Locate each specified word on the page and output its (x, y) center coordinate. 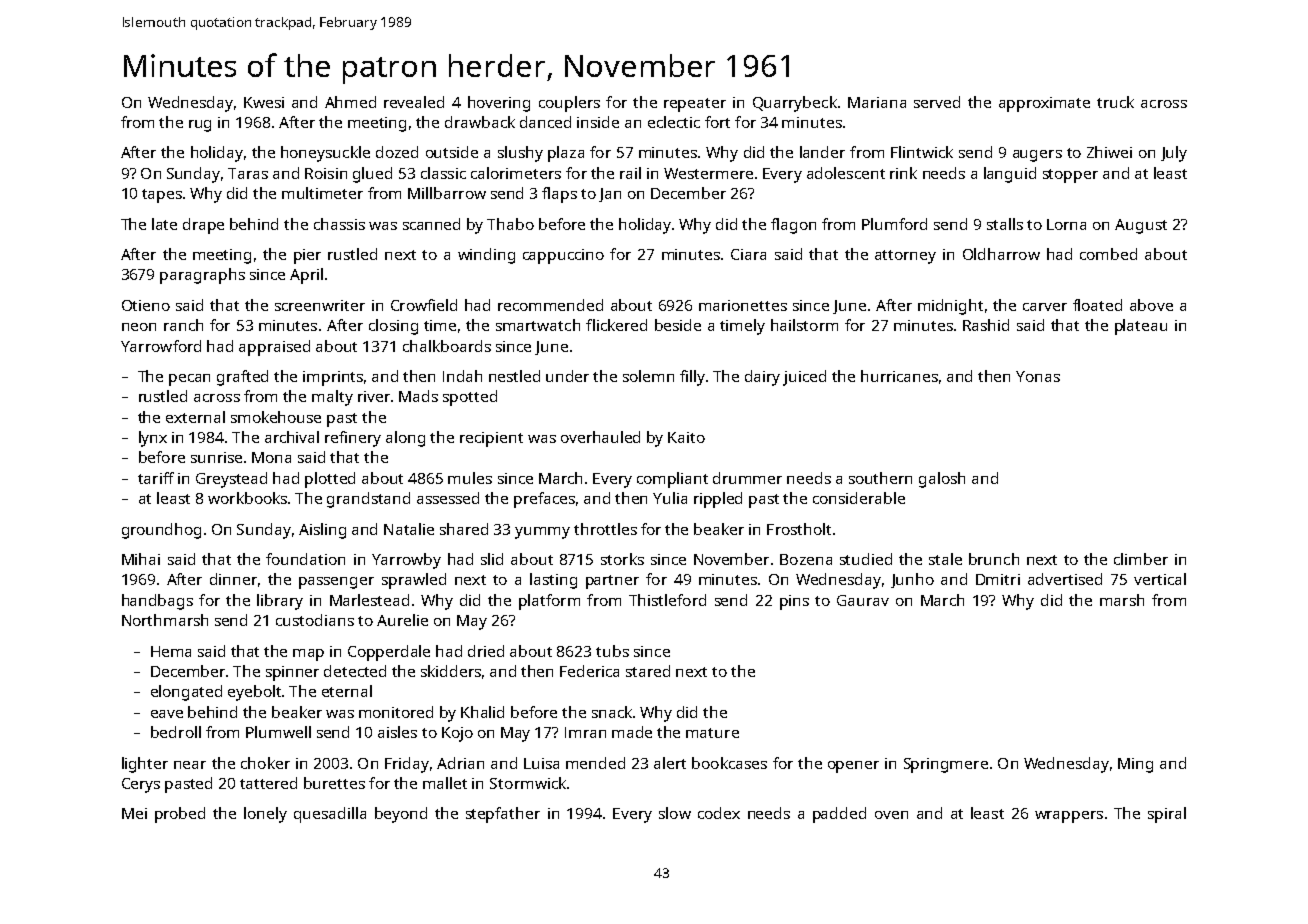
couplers (569, 104)
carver (1045, 307)
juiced (804, 378)
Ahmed (350, 102)
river (374, 396)
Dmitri (998, 579)
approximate (1044, 104)
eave (167, 714)
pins (794, 602)
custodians (315, 620)
